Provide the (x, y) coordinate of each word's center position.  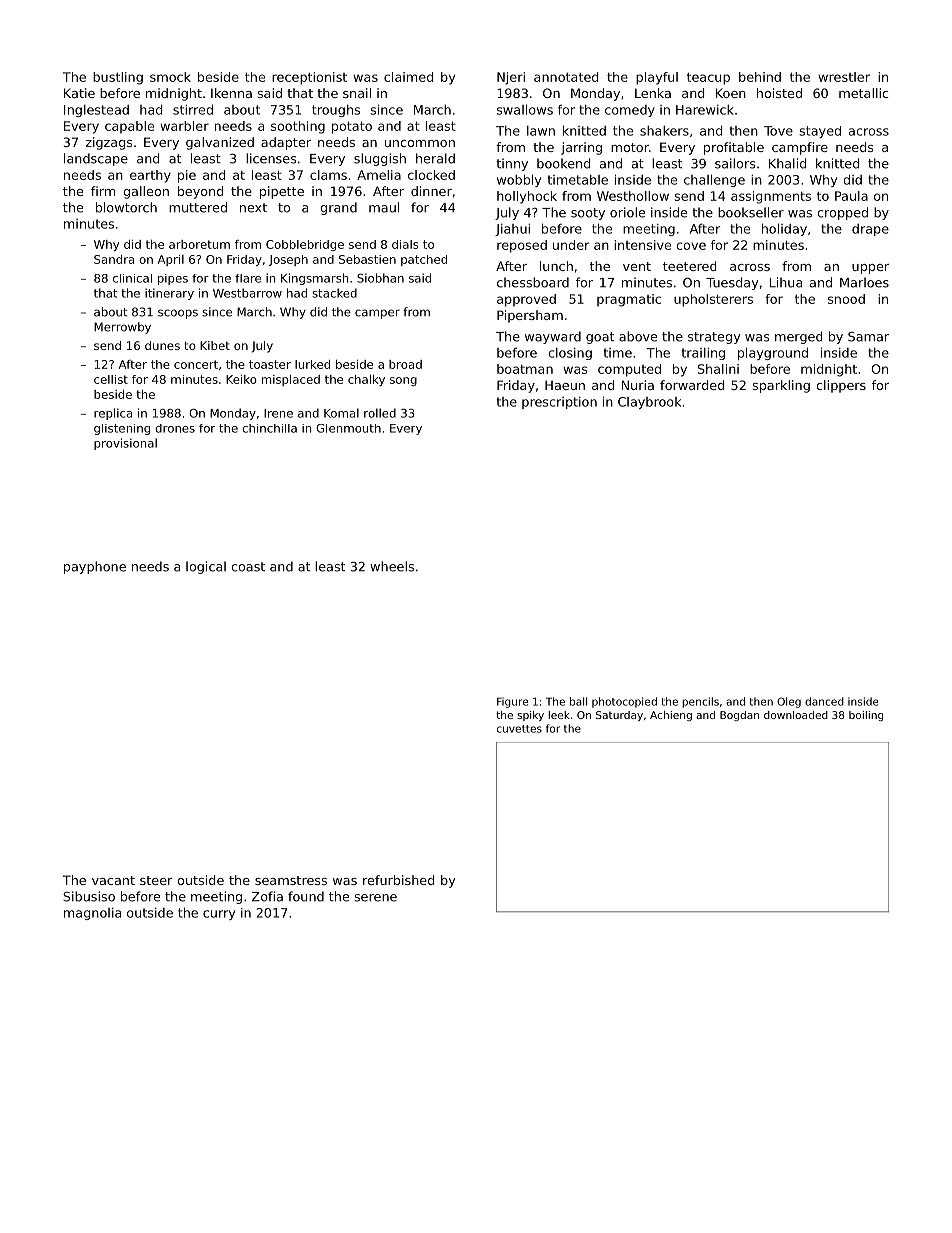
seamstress (291, 880)
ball (578, 701)
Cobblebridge (305, 245)
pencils (700, 702)
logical (206, 567)
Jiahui (512, 230)
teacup (708, 79)
